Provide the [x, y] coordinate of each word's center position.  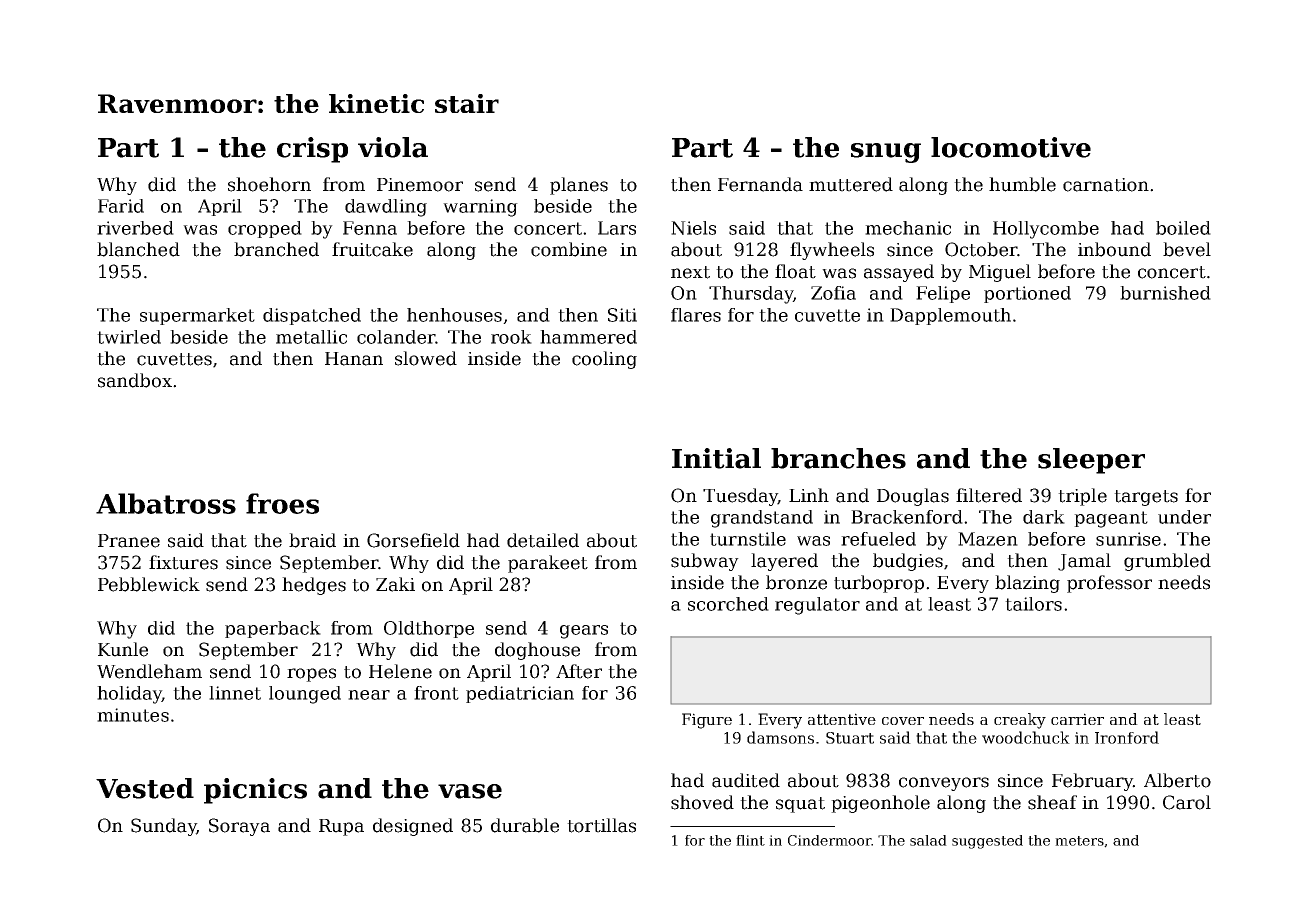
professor [1109, 584]
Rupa [341, 827]
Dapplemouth [950, 316]
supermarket [197, 316]
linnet [235, 693]
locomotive [1011, 147]
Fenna [370, 228]
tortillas [601, 825]
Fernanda [760, 184]
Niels [693, 228]
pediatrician [520, 694]
